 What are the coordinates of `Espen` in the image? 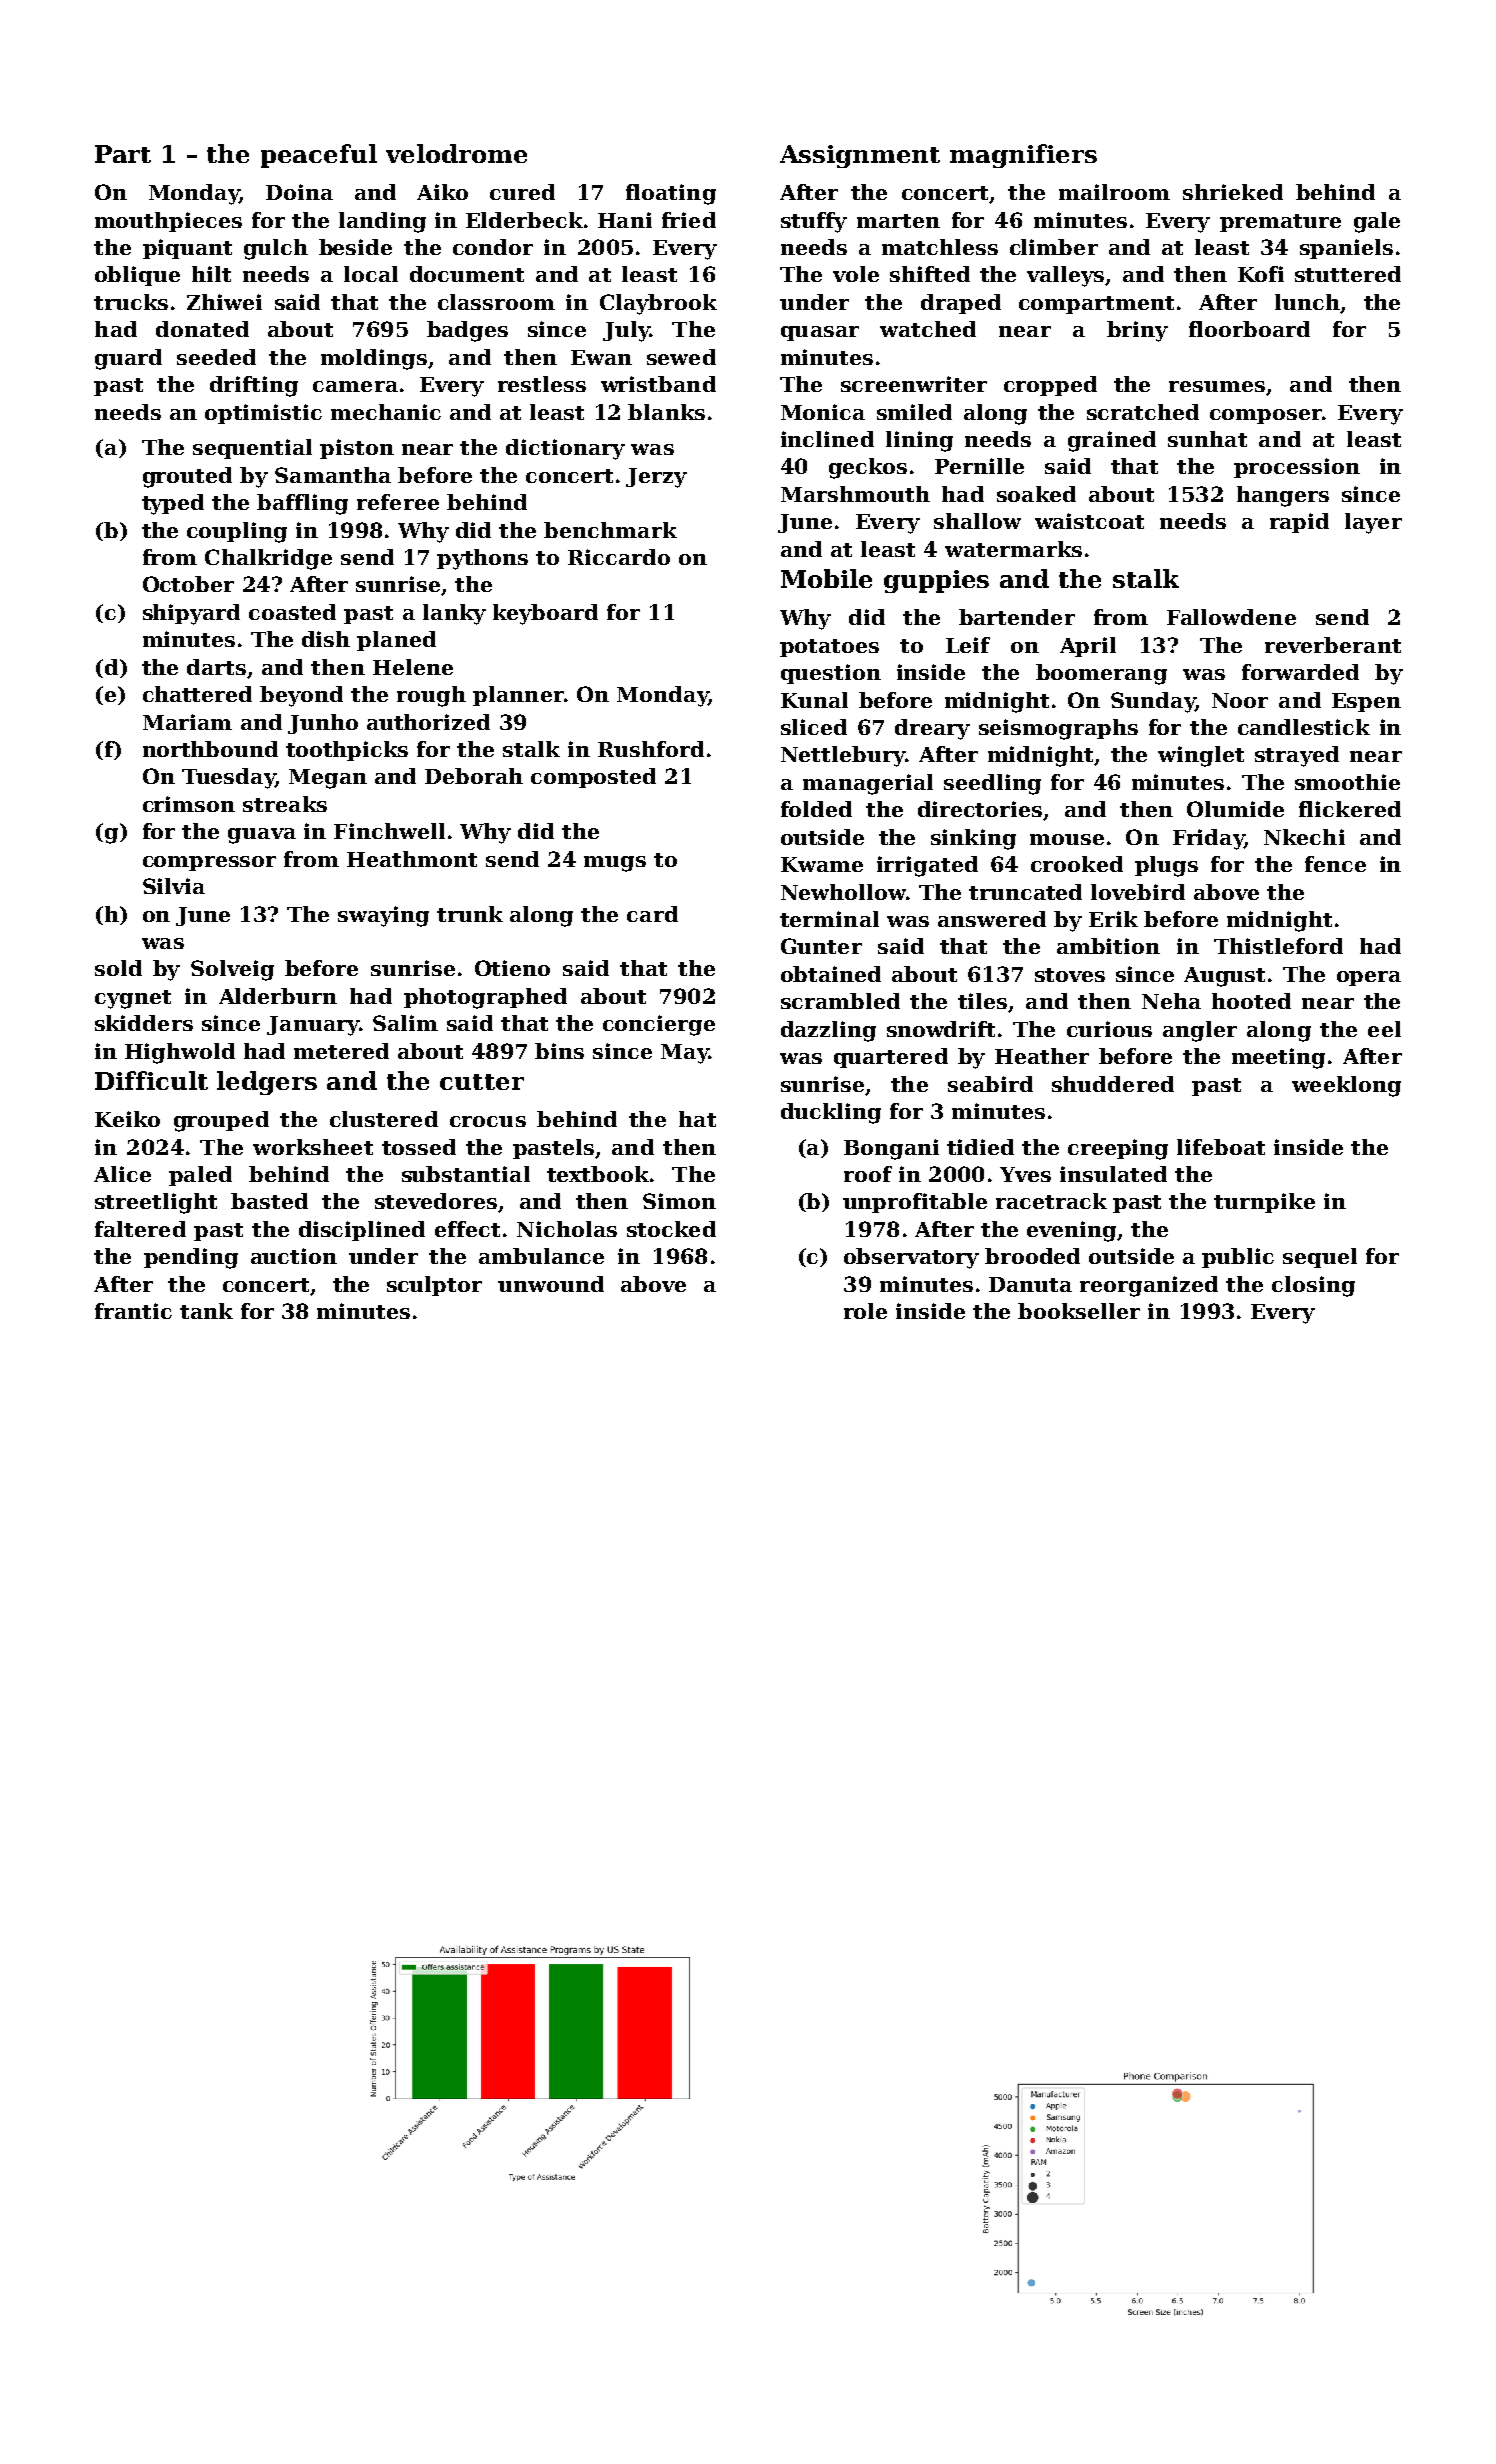 It's located at (1366, 702).
